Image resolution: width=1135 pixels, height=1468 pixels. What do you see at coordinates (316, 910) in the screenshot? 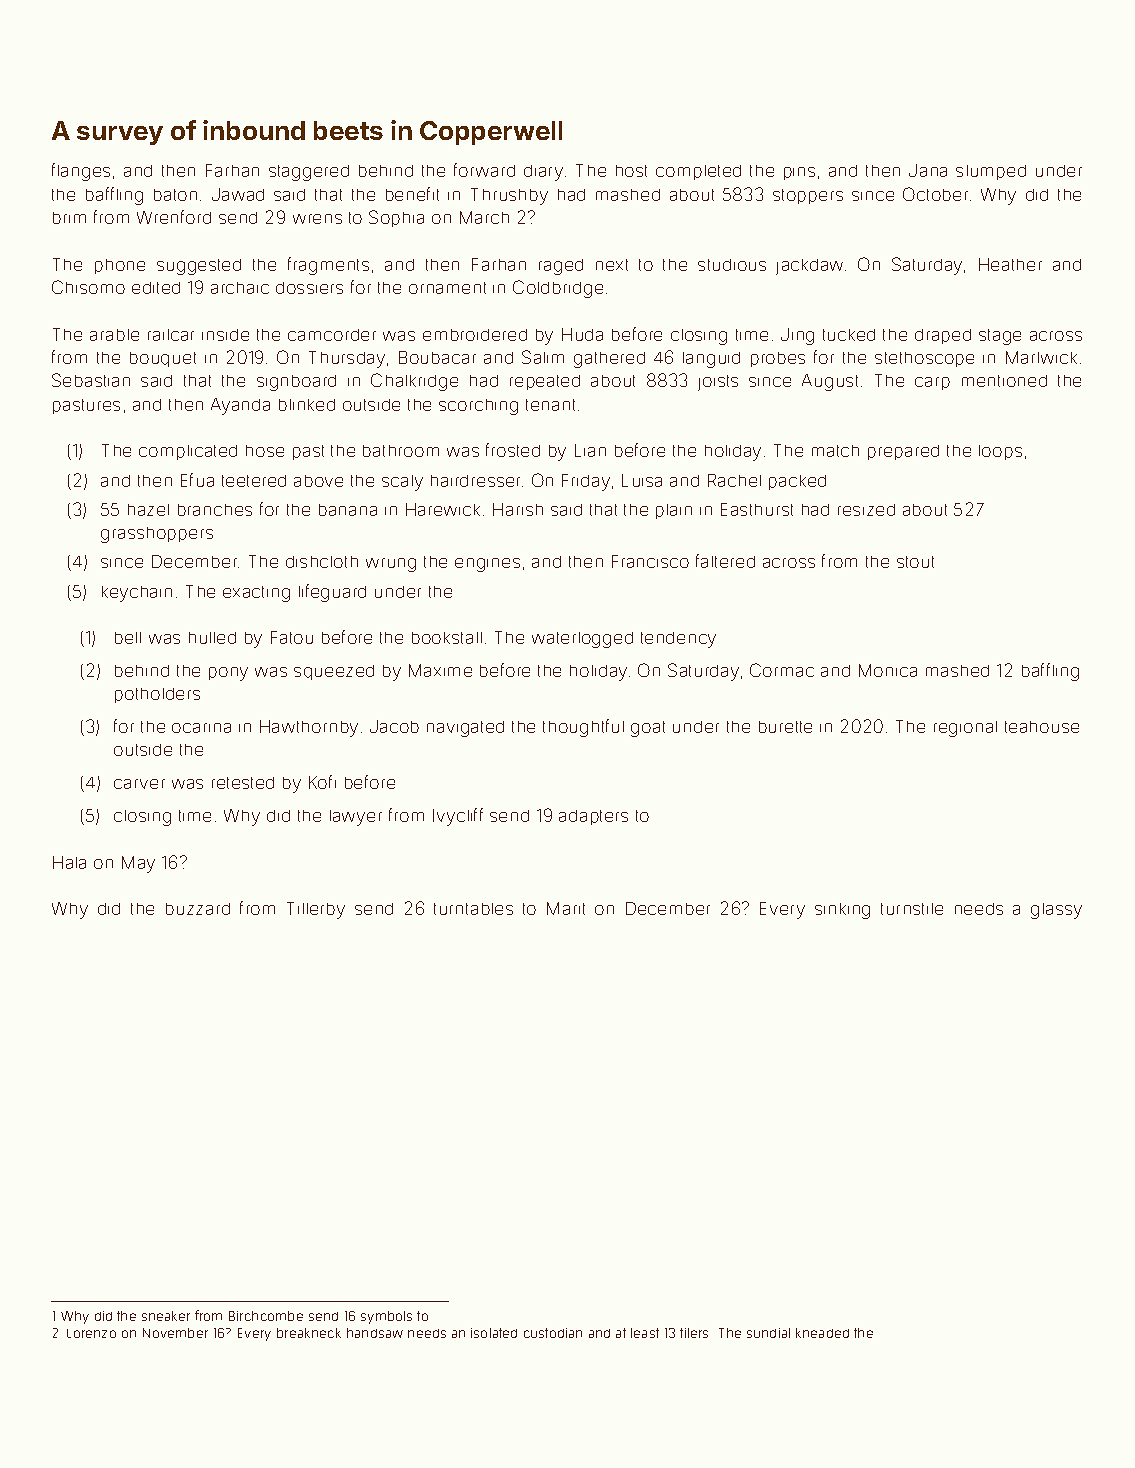
I see `Tillerby` at bounding box center [316, 910].
